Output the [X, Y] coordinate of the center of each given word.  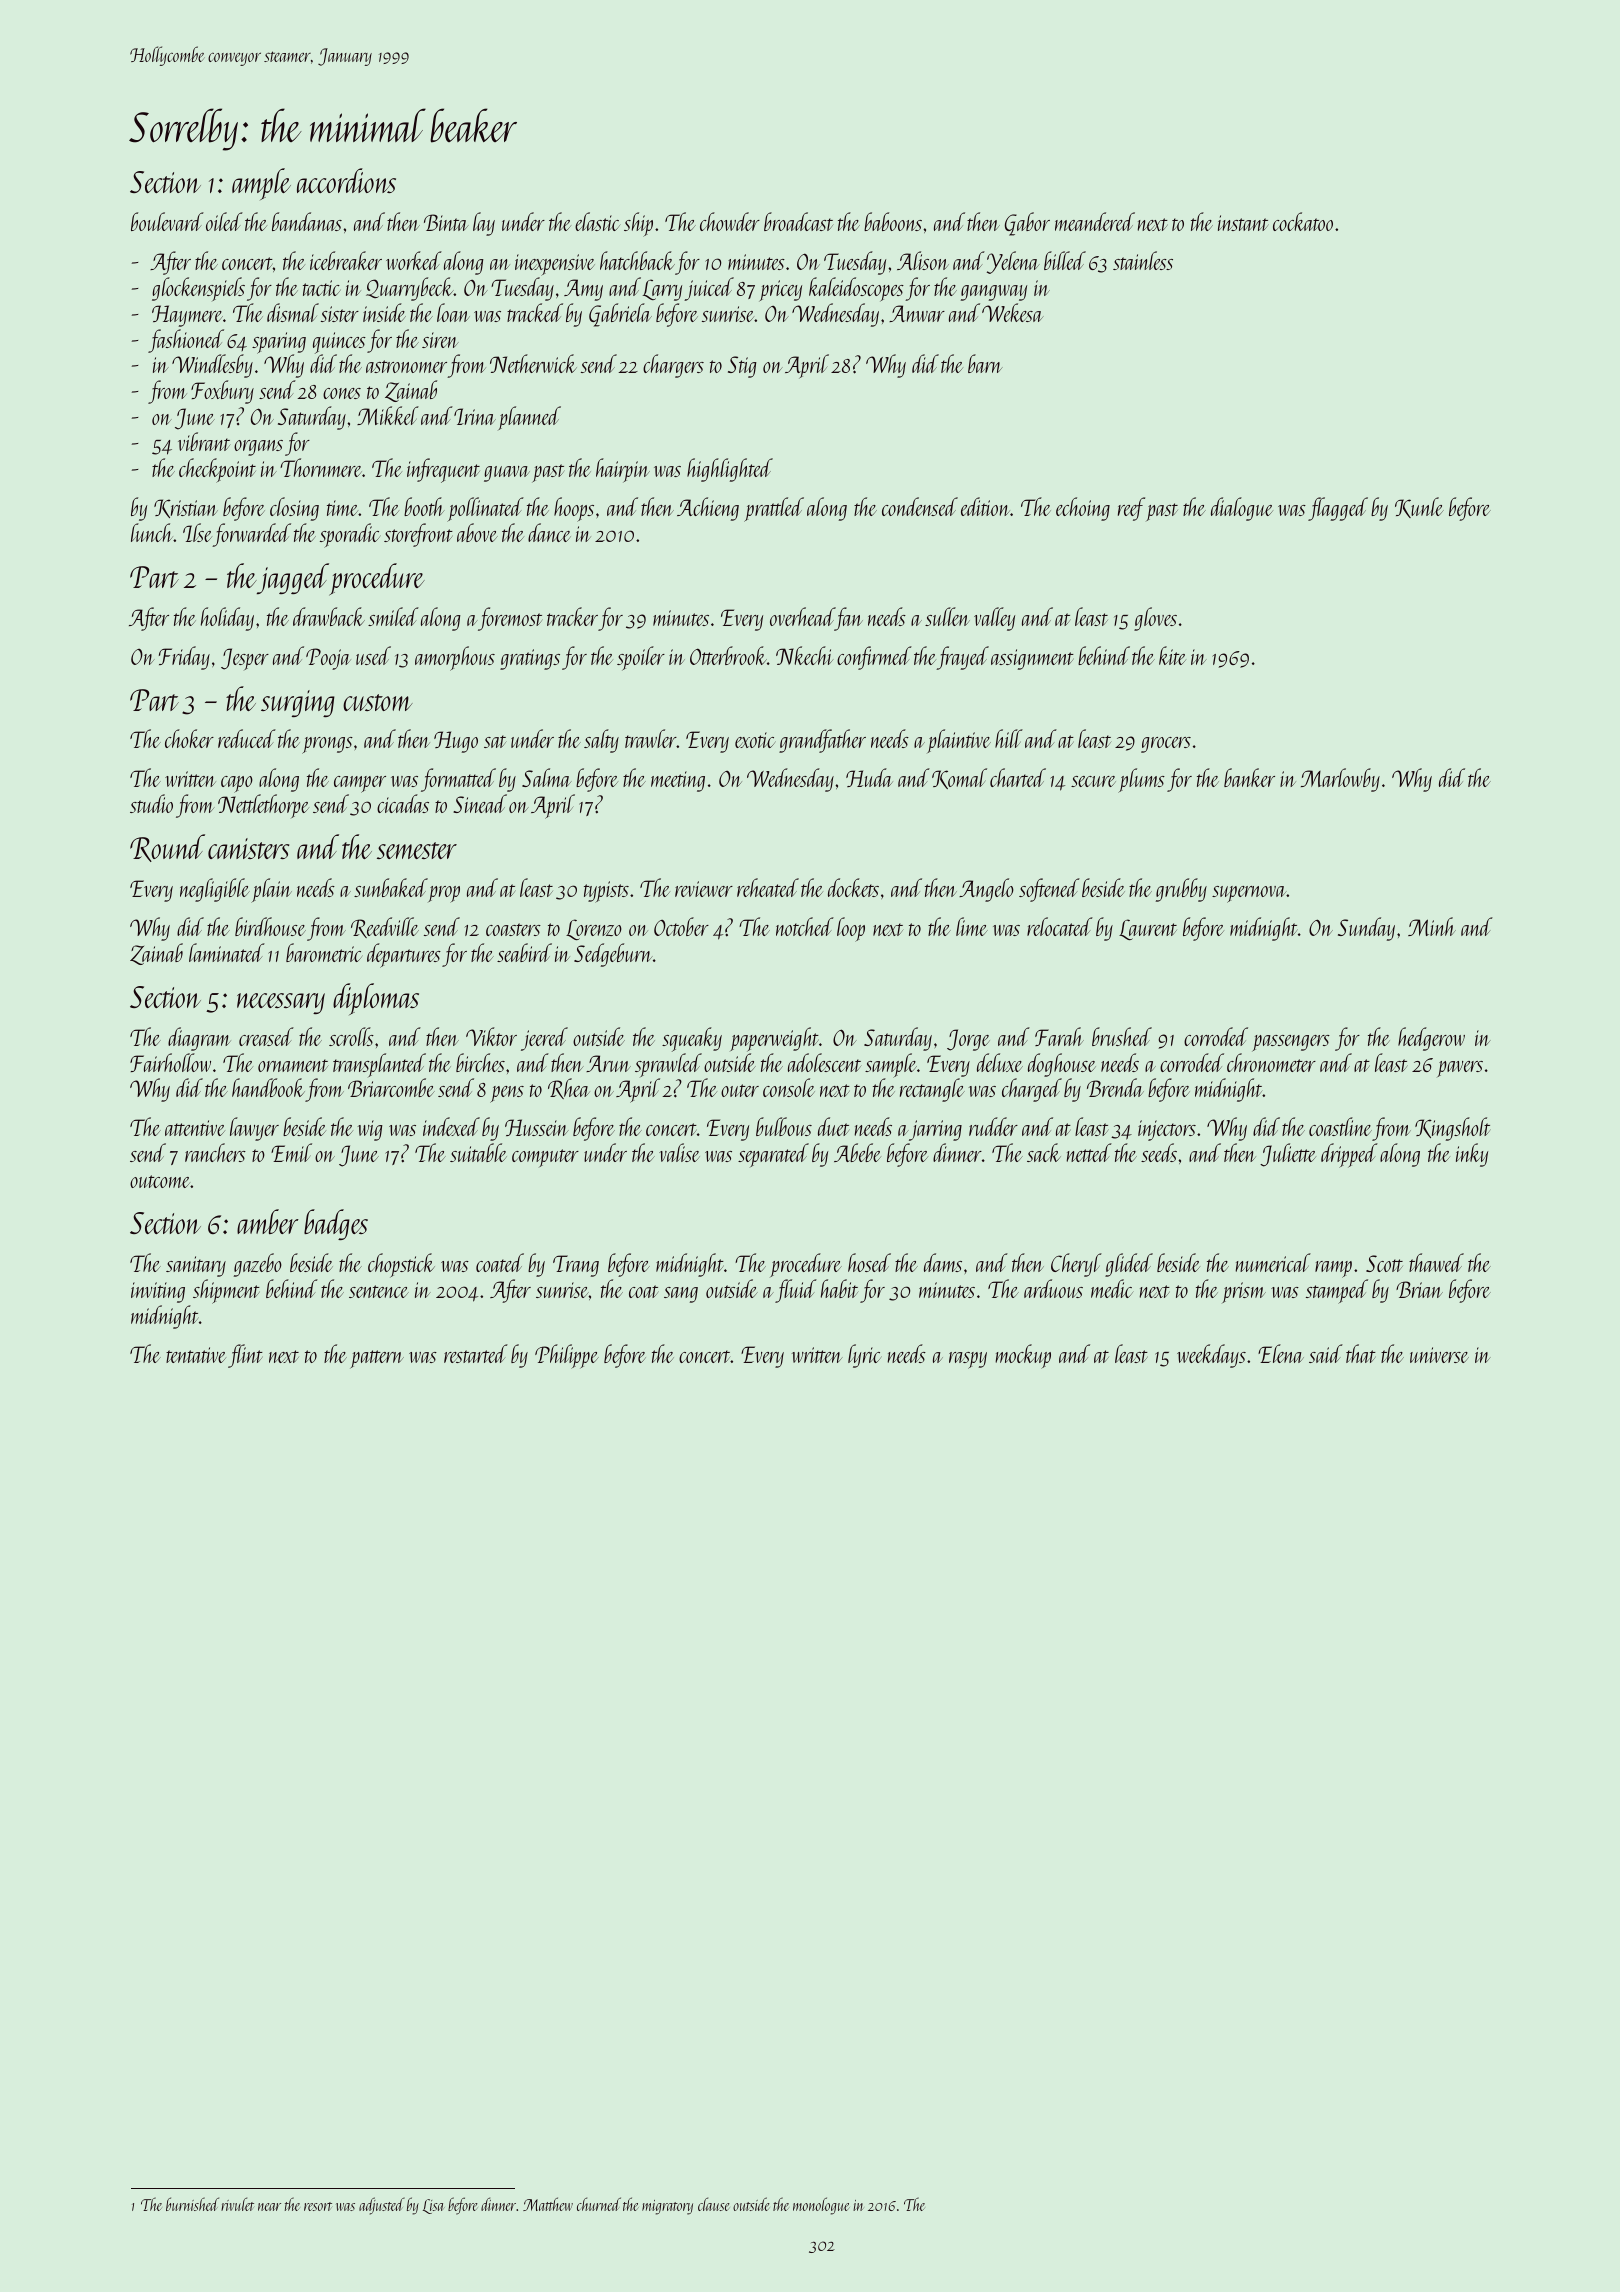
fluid [796, 1291]
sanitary [196, 1266]
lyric [864, 1356]
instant [1243, 223]
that [1361, 1353]
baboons [893, 221]
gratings [530, 659]
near [269, 2207]
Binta [446, 222]
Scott [1384, 1263]
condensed [920, 506]
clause [714, 2204]
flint [245, 1356]
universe [1439, 1355]
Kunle [1419, 507]
